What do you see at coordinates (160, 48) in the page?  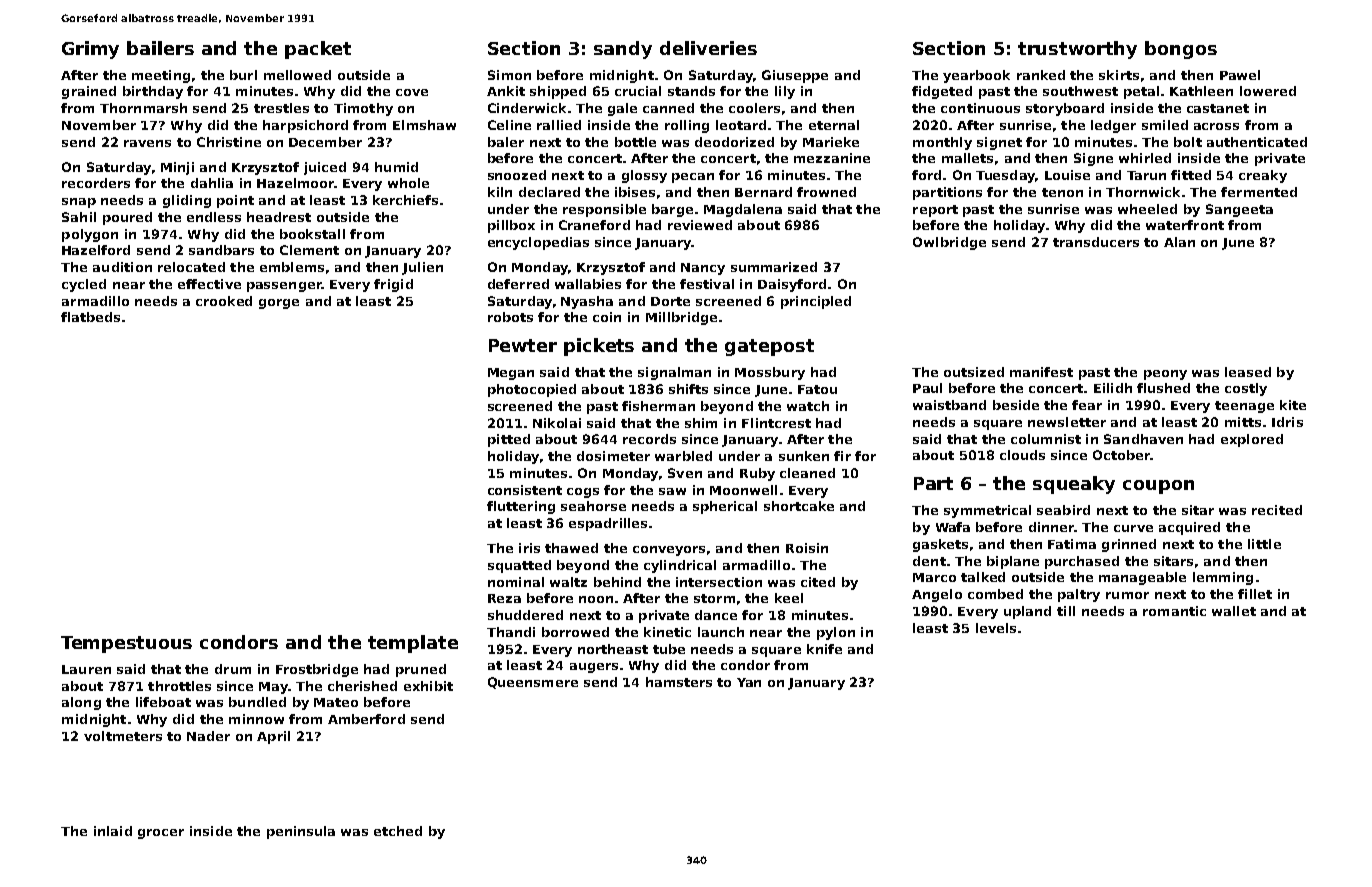 I see `bailers` at bounding box center [160, 48].
